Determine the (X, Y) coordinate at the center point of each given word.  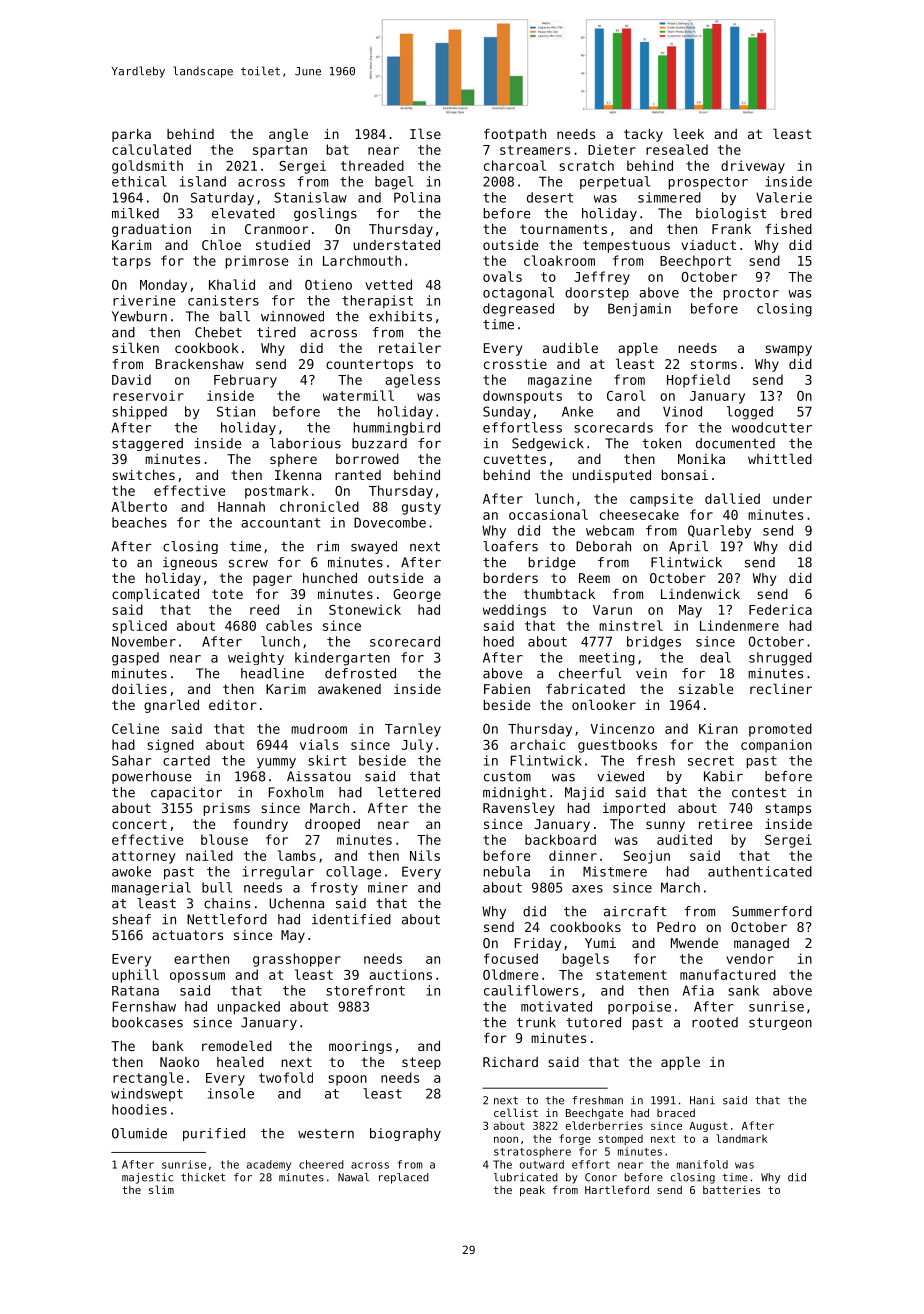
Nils (425, 855)
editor (233, 705)
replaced (404, 1178)
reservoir (148, 395)
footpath (515, 135)
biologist (731, 214)
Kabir (723, 776)
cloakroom (559, 260)
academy (269, 1165)
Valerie (784, 197)
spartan (280, 151)
